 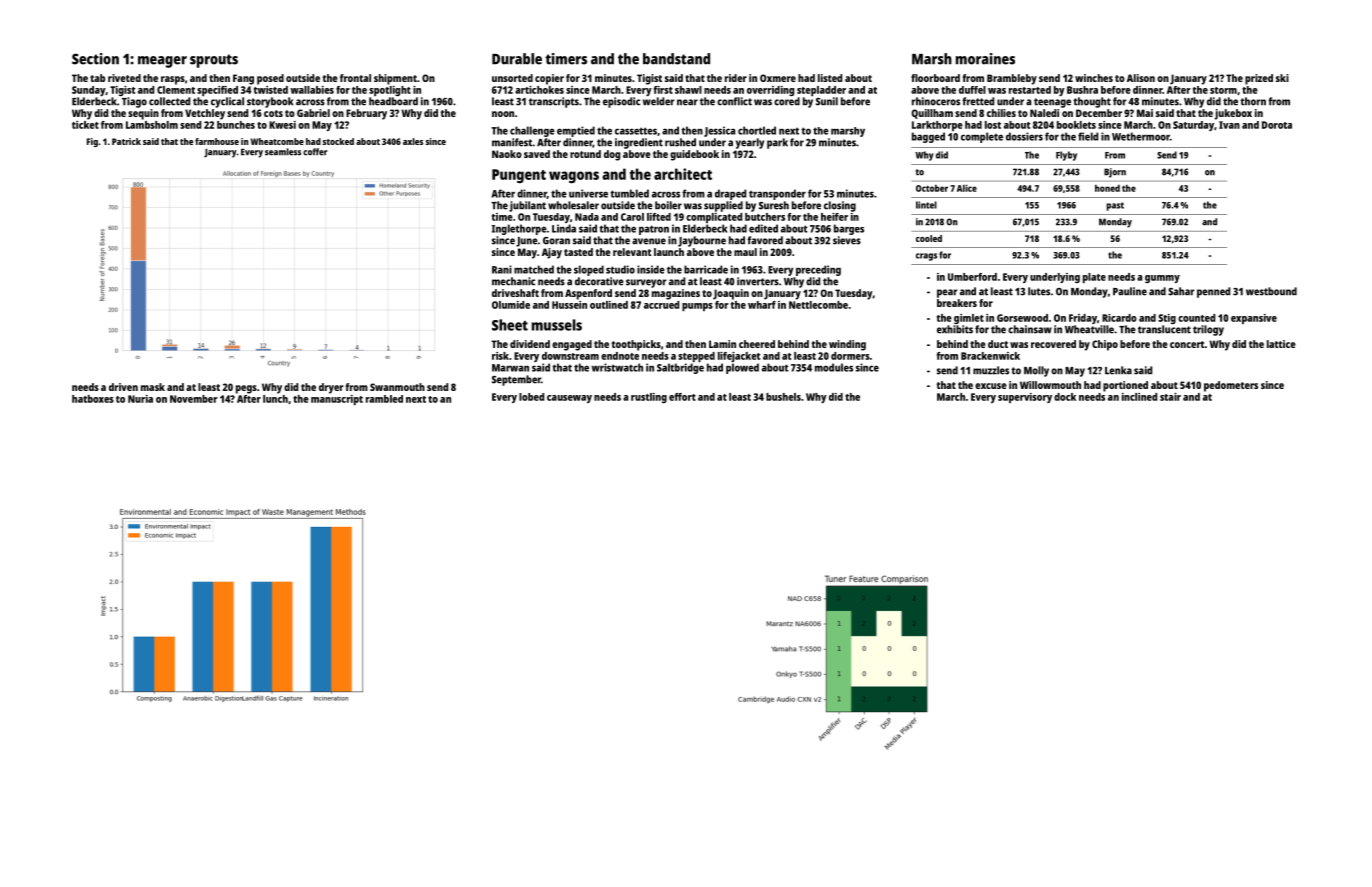 What do you see at coordinates (126, 141) in the document?
I see `Patrick` at bounding box center [126, 141].
